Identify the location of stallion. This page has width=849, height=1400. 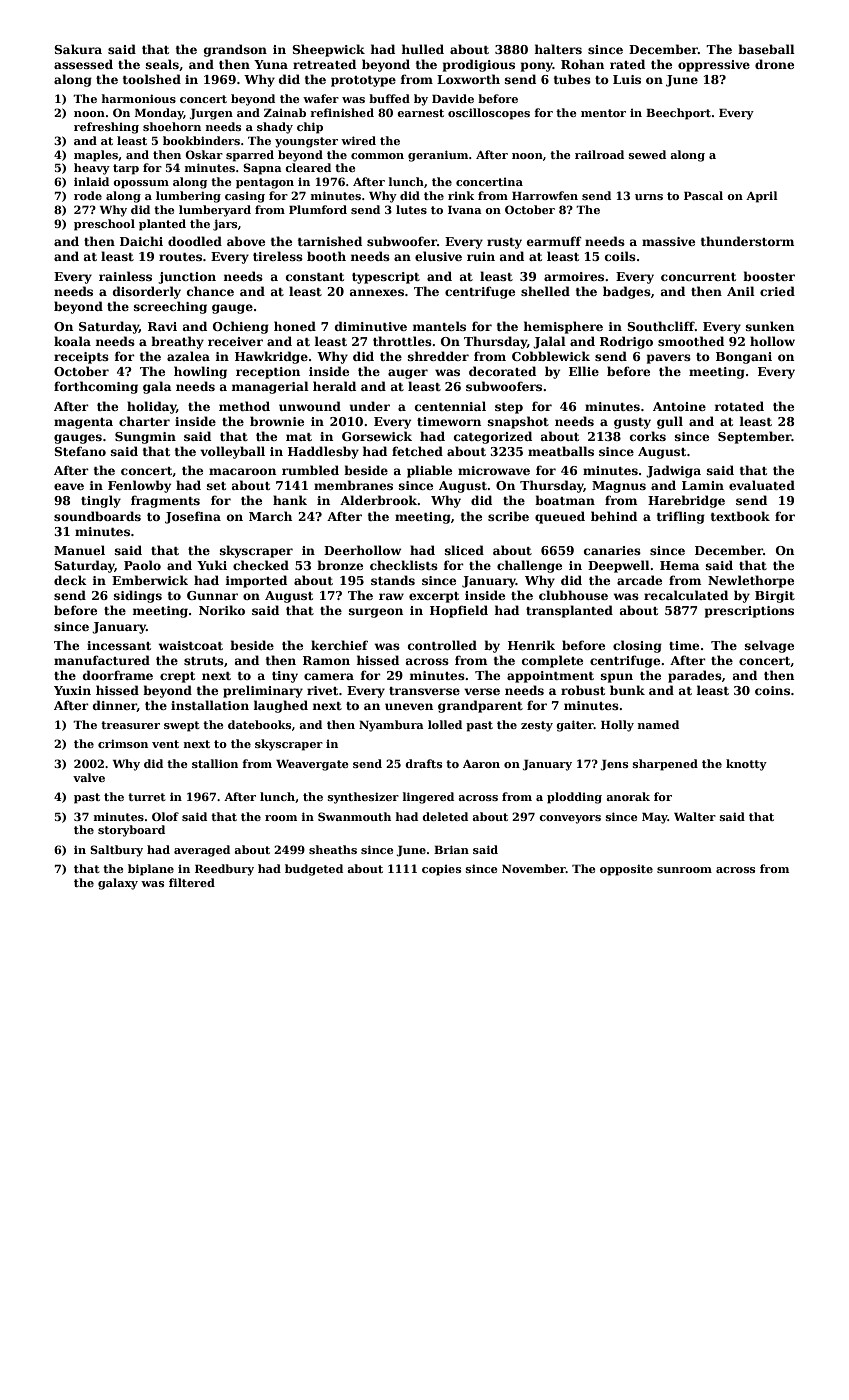
(215, 763).
